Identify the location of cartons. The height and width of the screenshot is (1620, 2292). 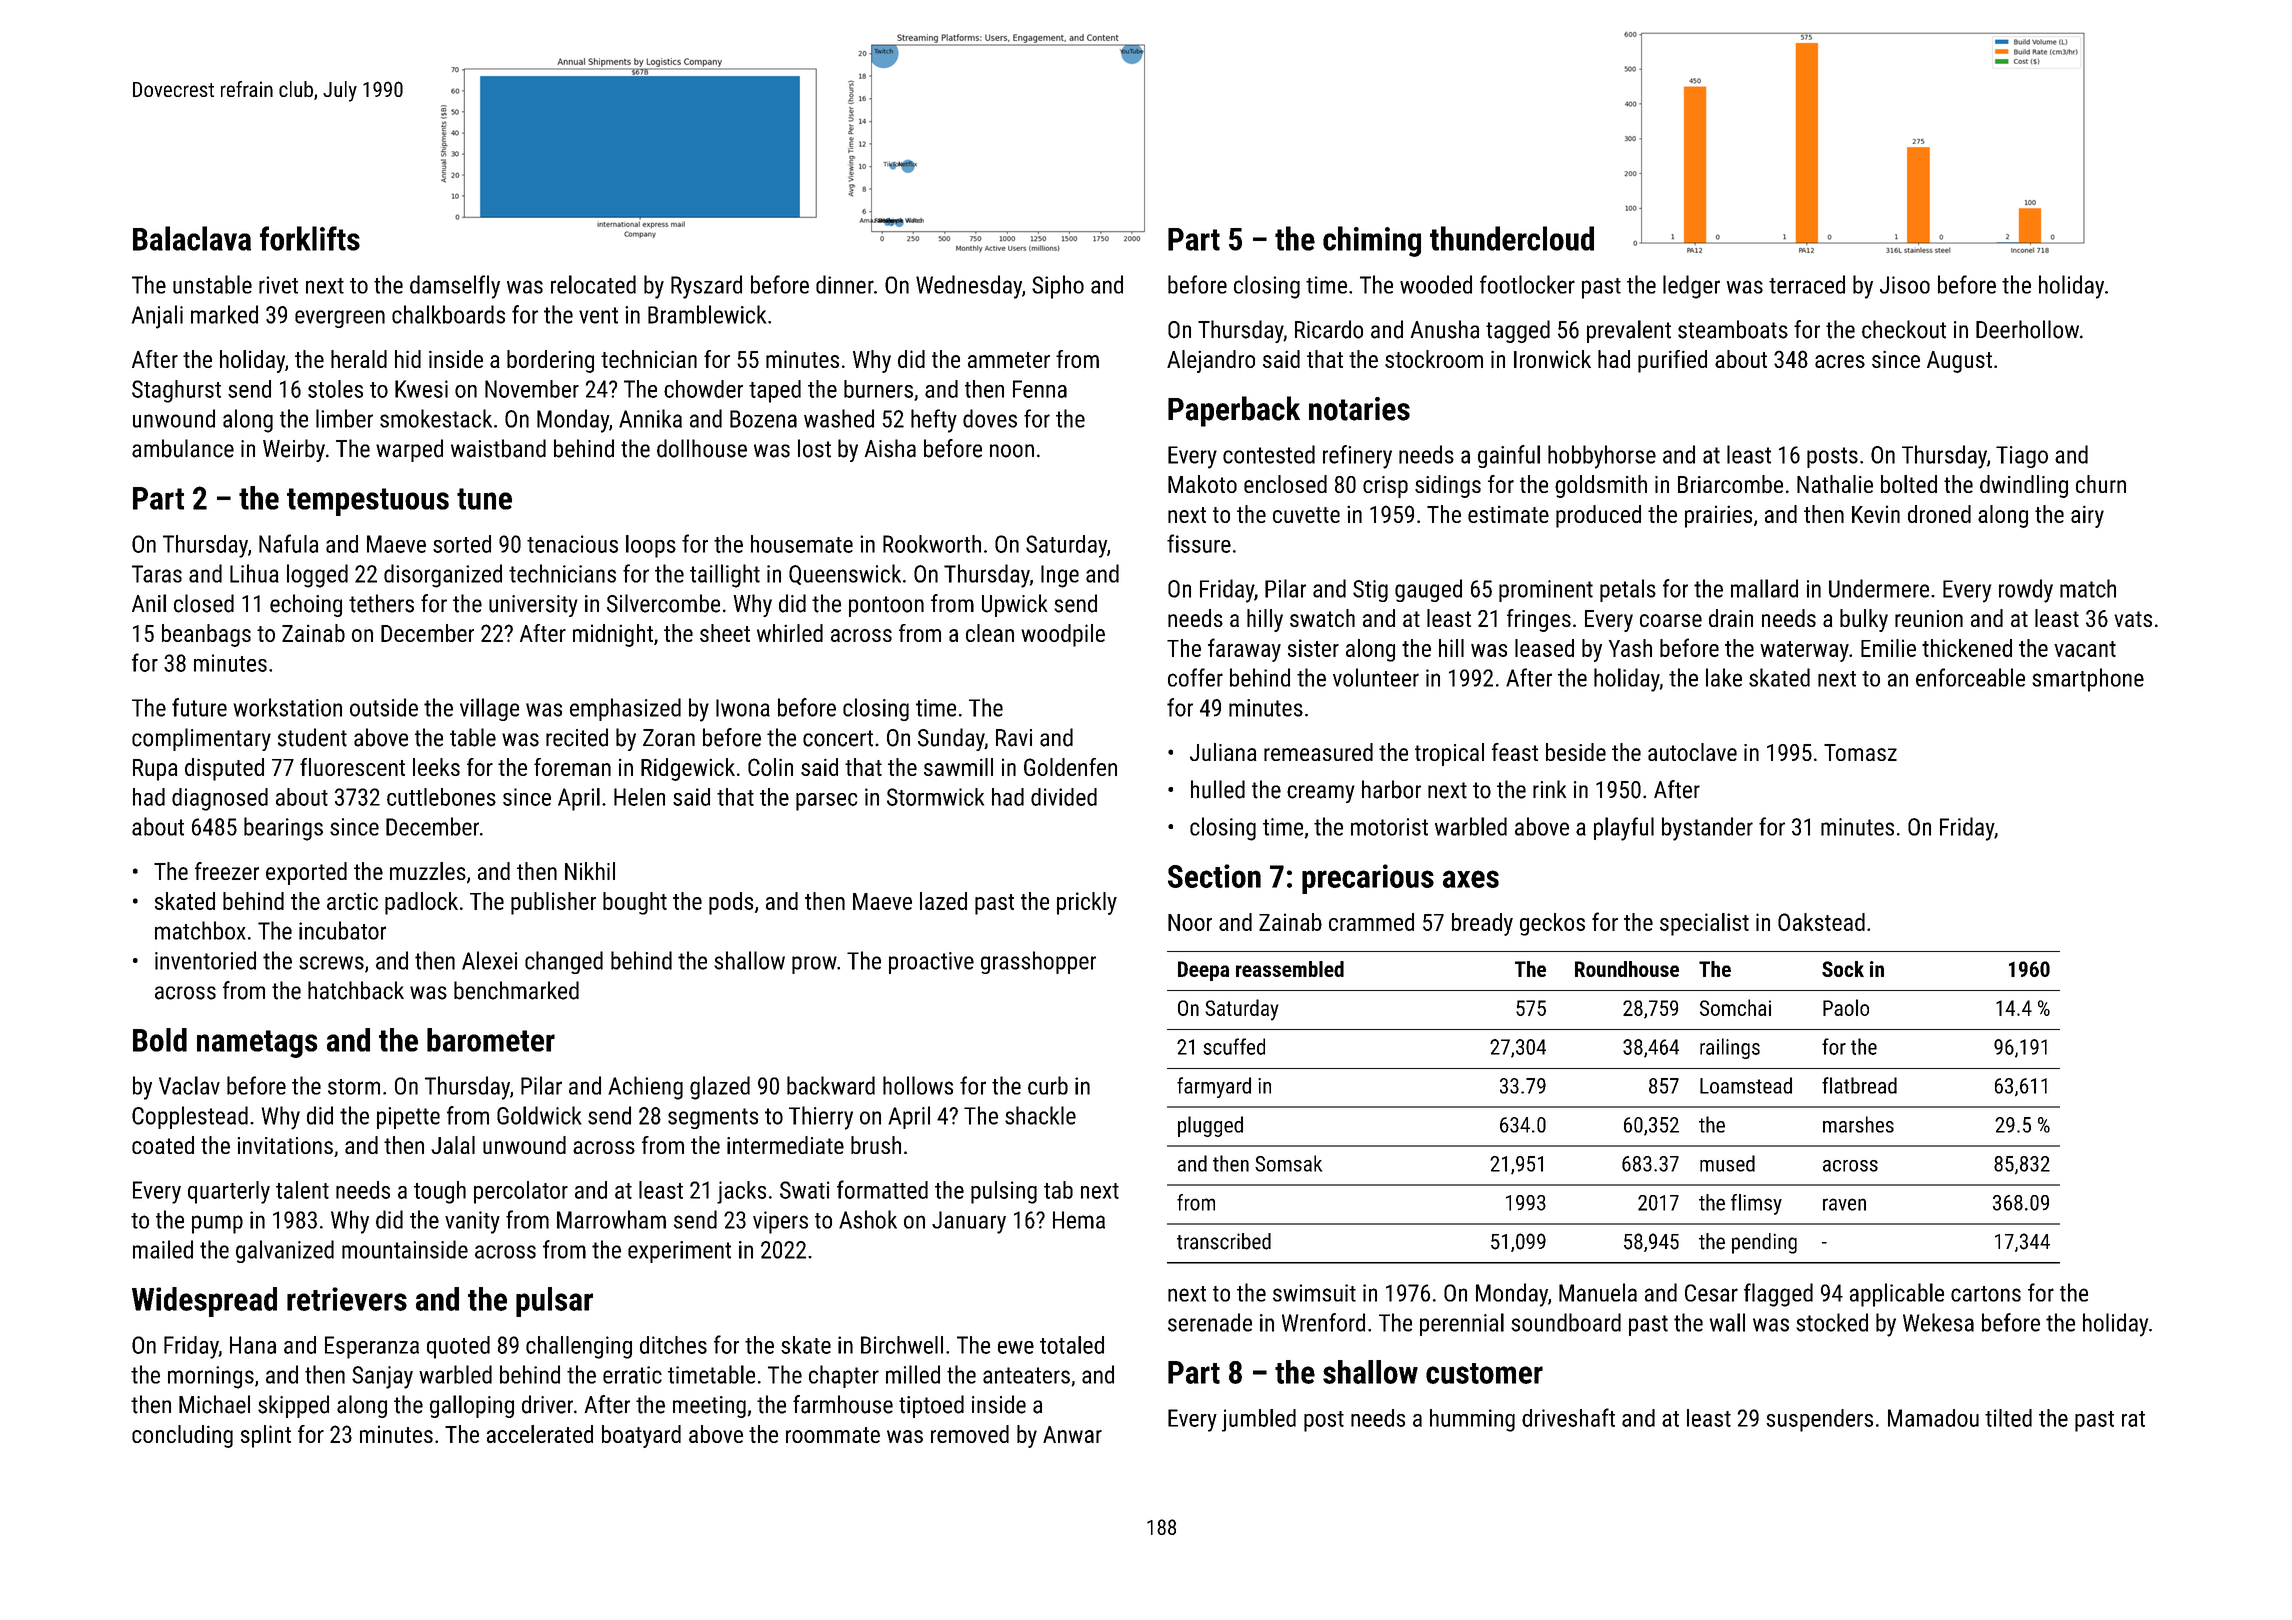
(1986, 1294).
